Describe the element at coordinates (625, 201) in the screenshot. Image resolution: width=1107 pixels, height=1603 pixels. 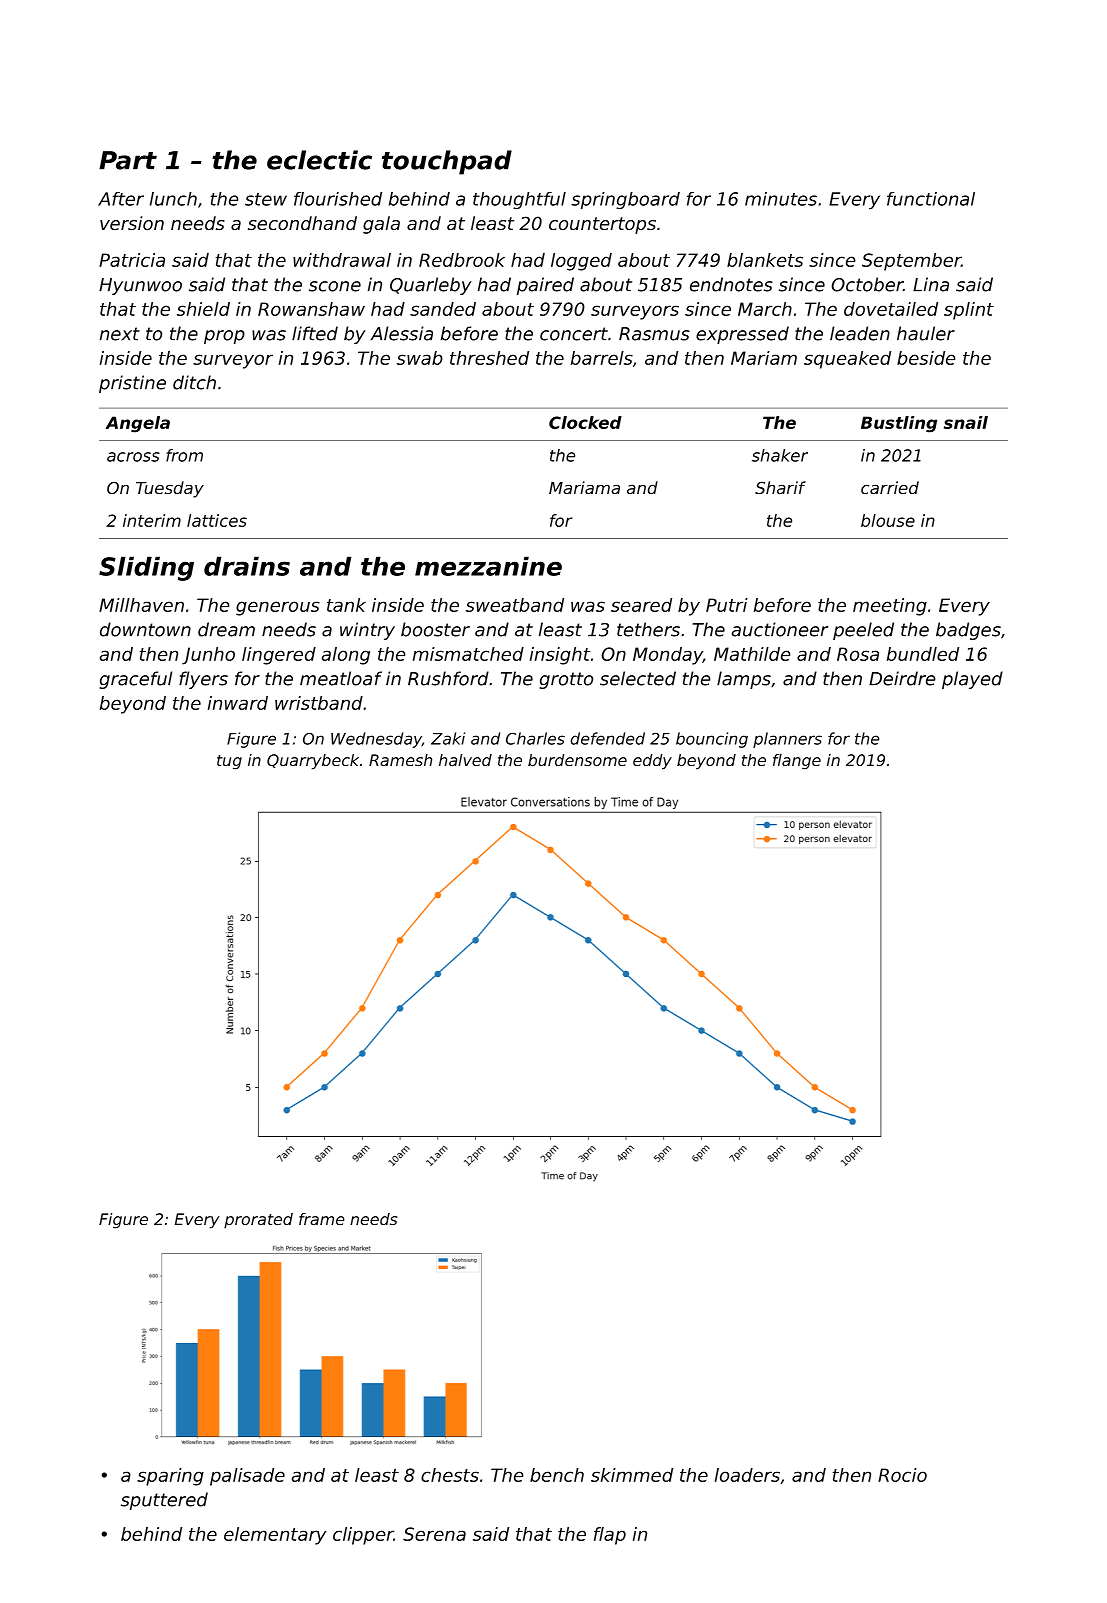
I see `springboard` at that location.
